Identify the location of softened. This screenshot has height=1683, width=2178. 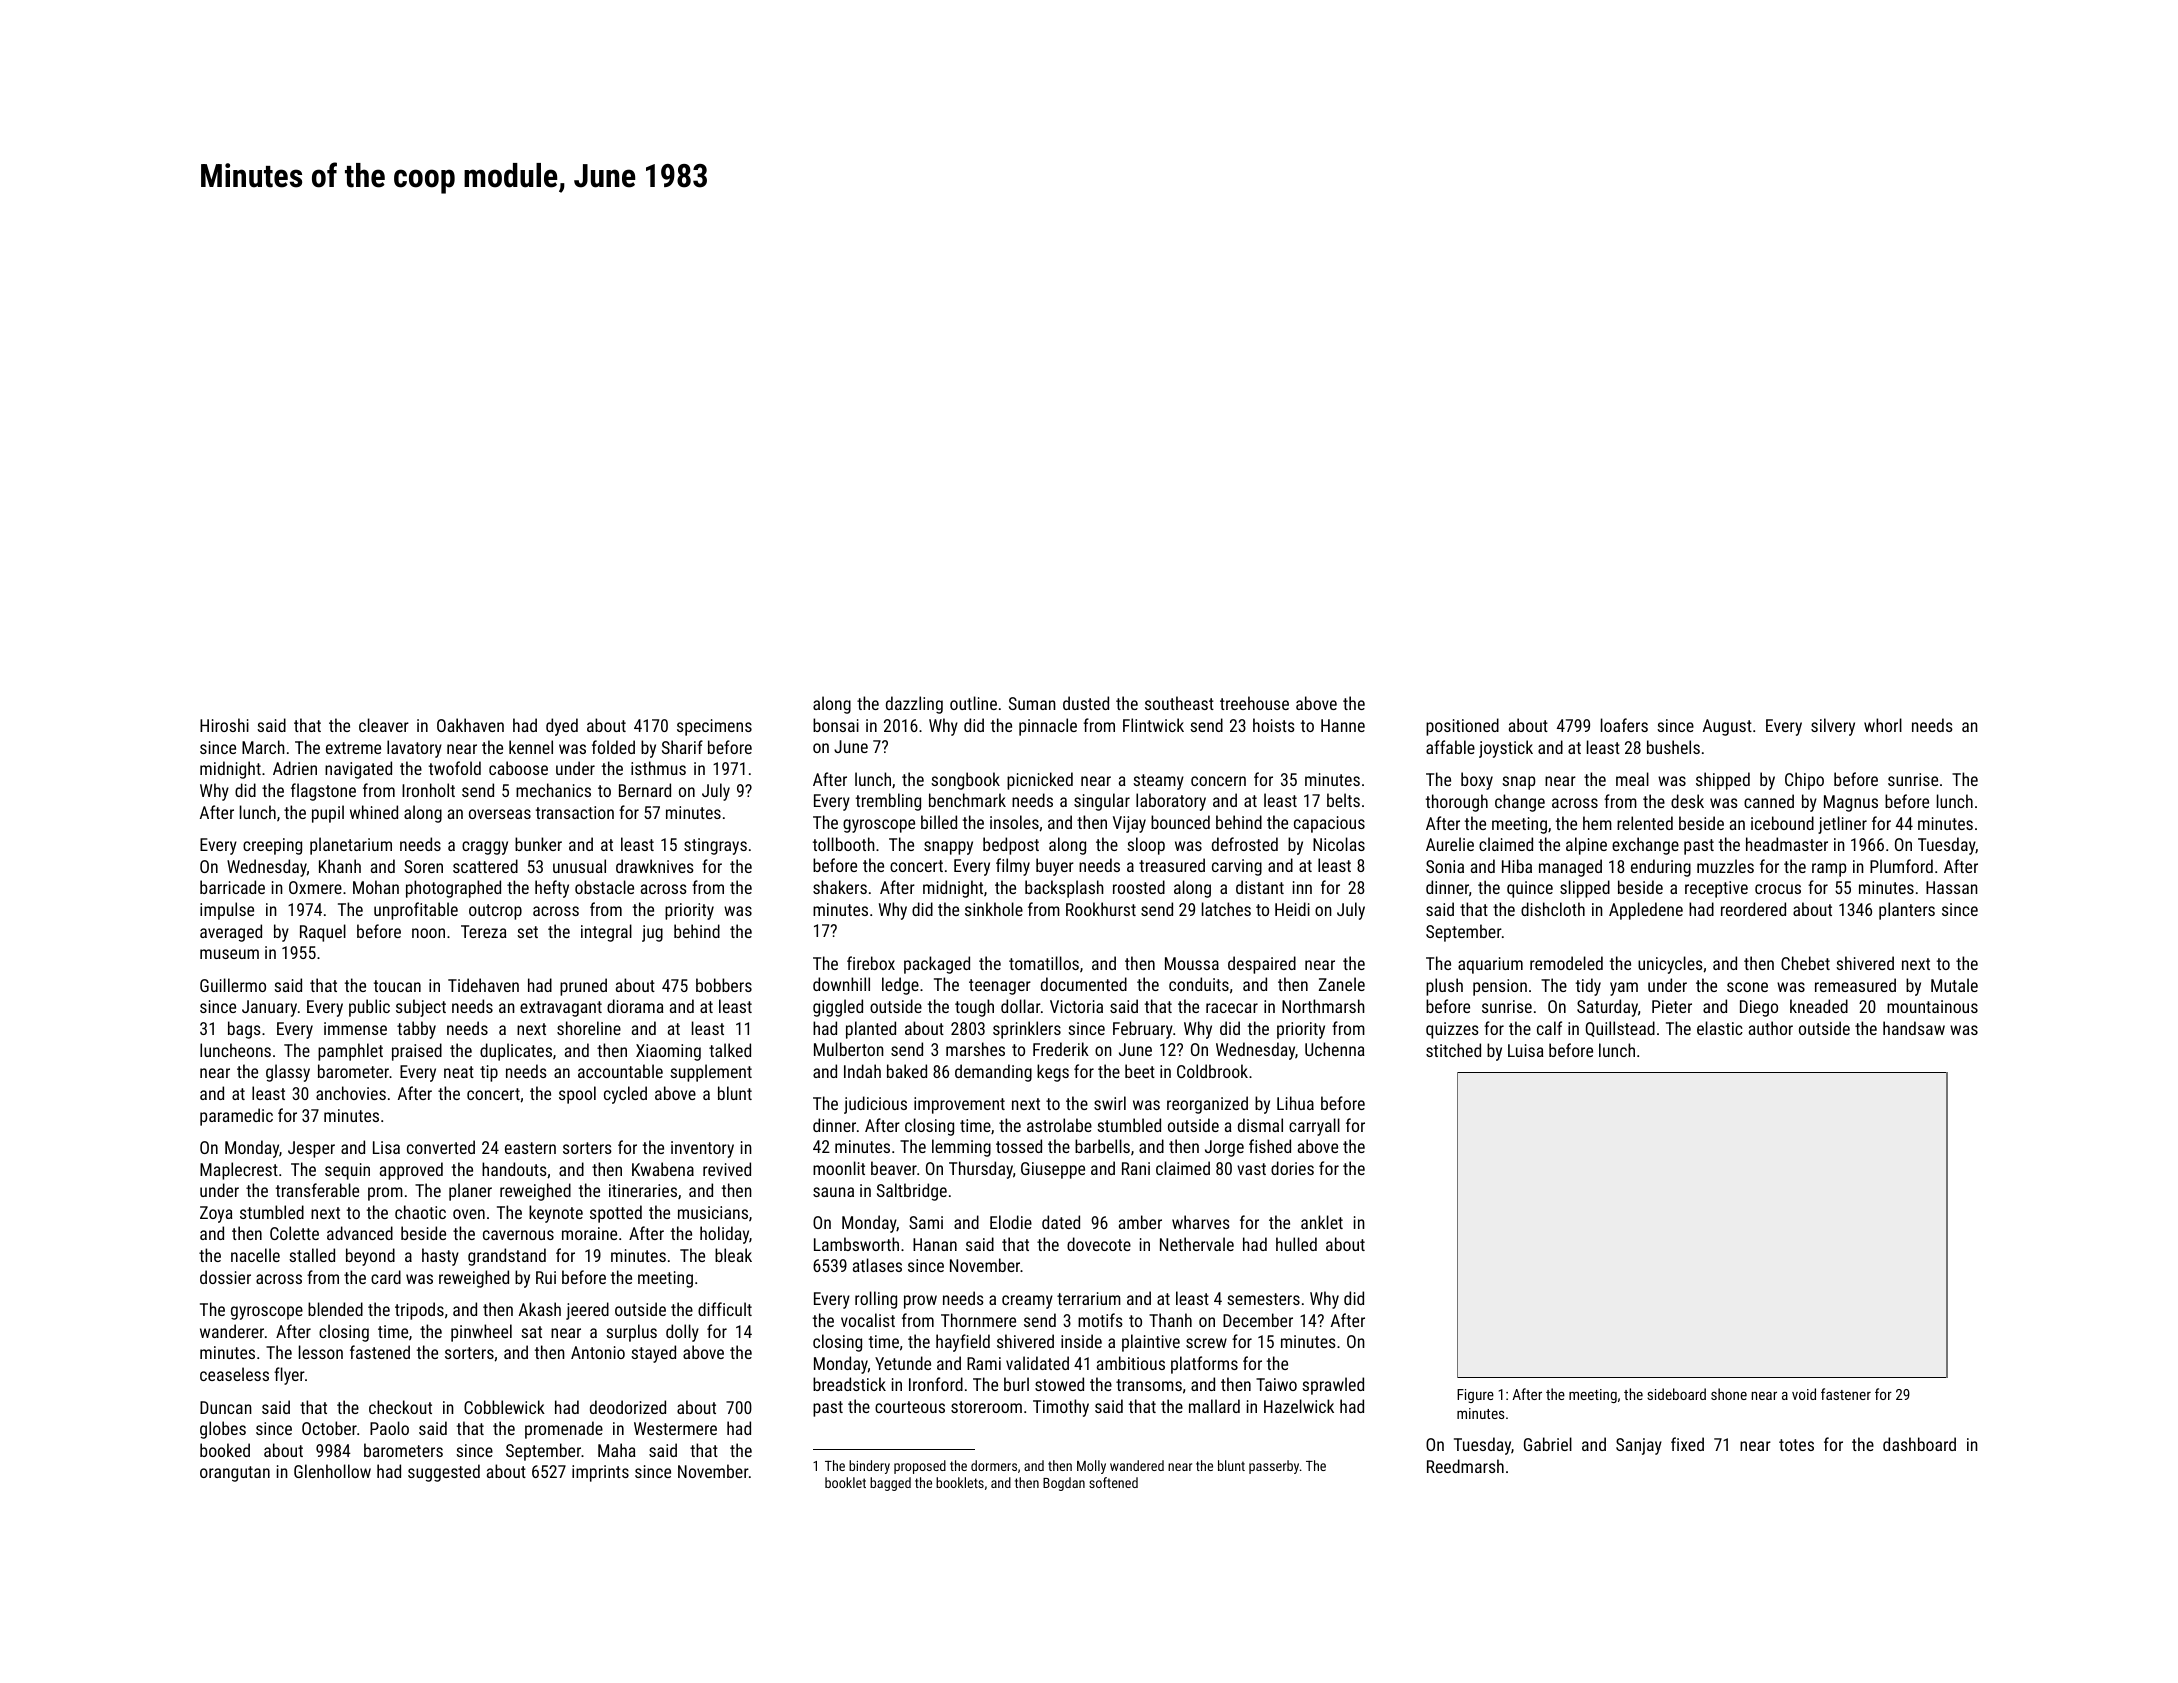
(1113, 1482).
